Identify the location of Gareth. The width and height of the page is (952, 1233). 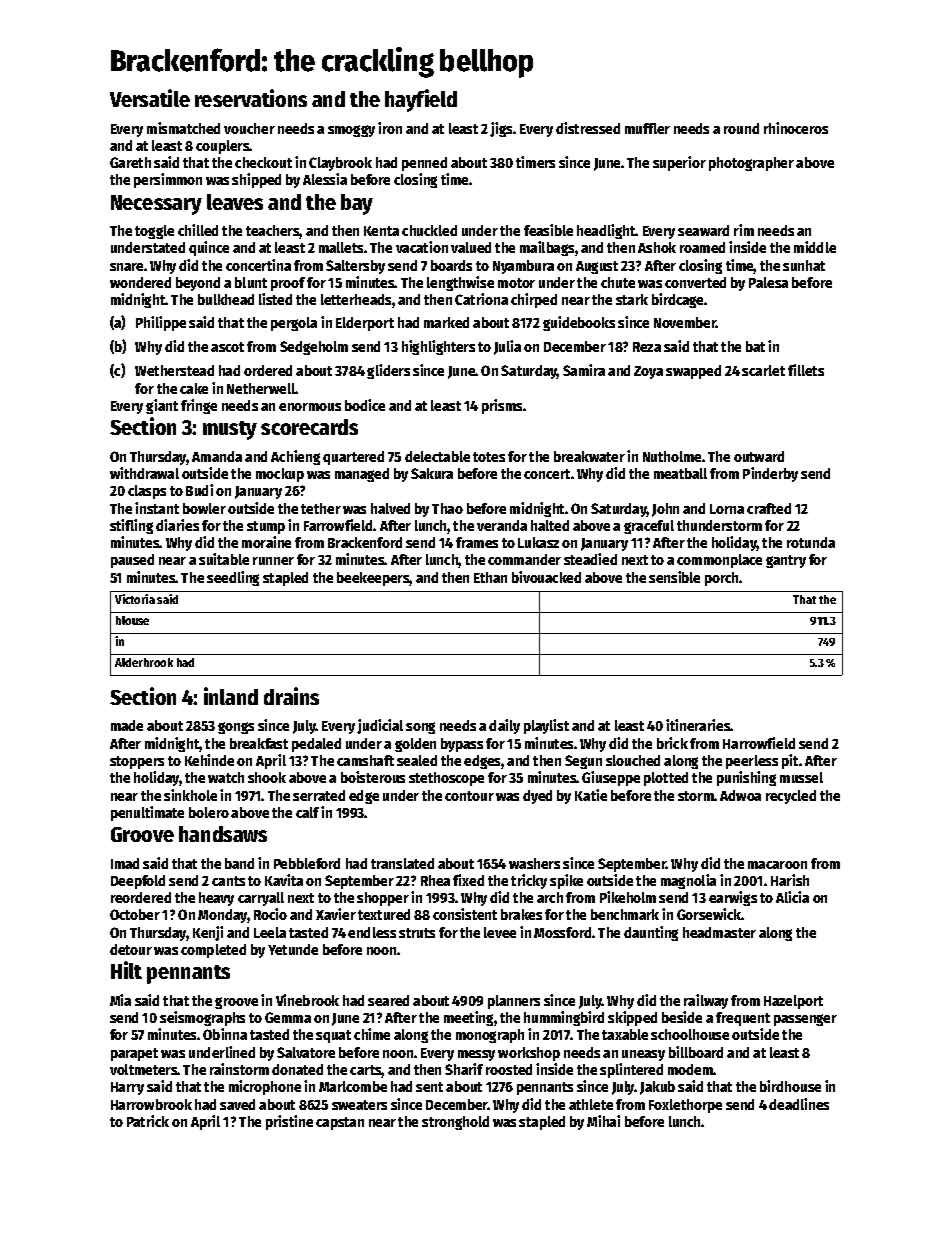
(130, 162).
